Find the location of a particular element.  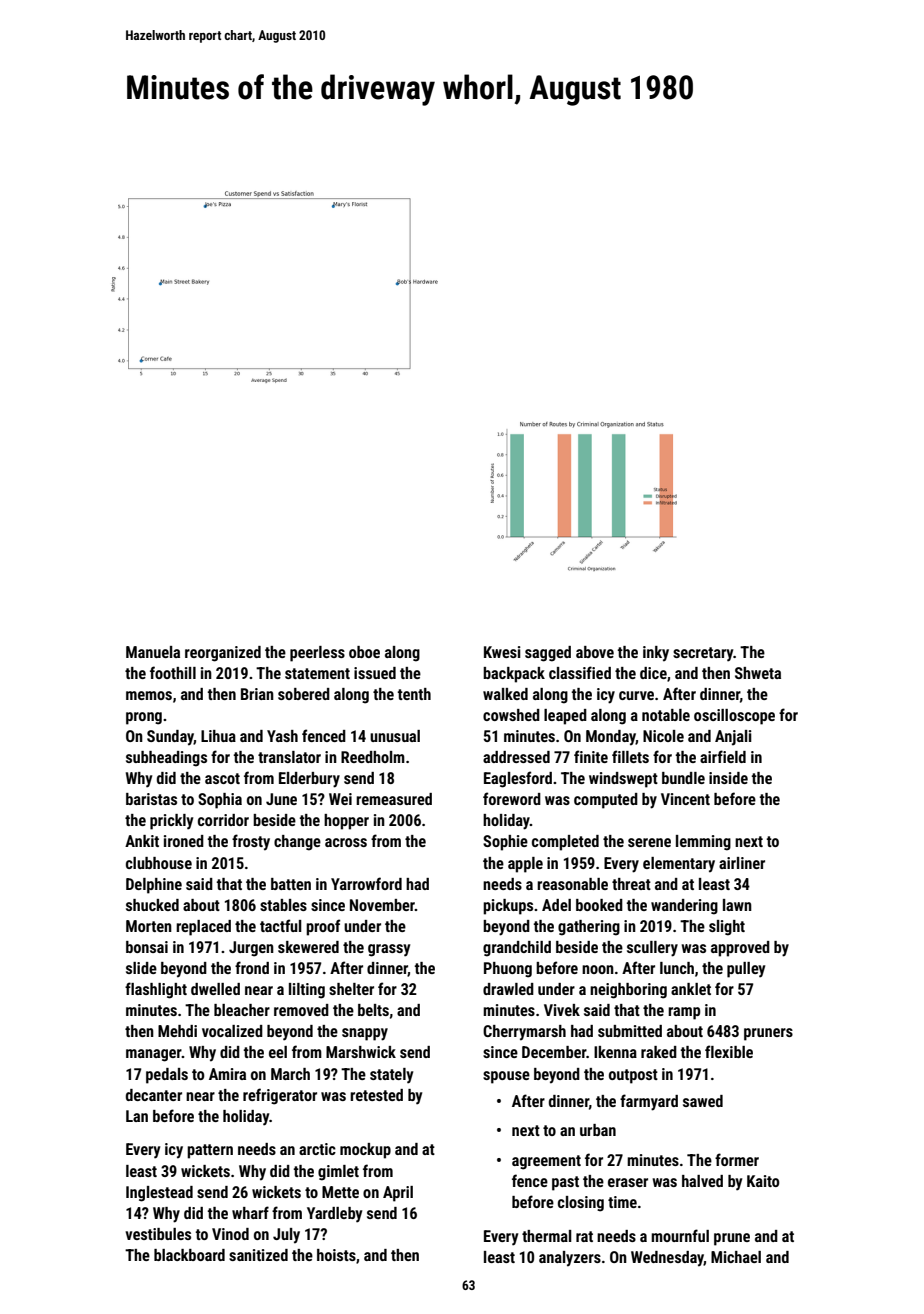

sagged is located at coordinates (548, 654).
